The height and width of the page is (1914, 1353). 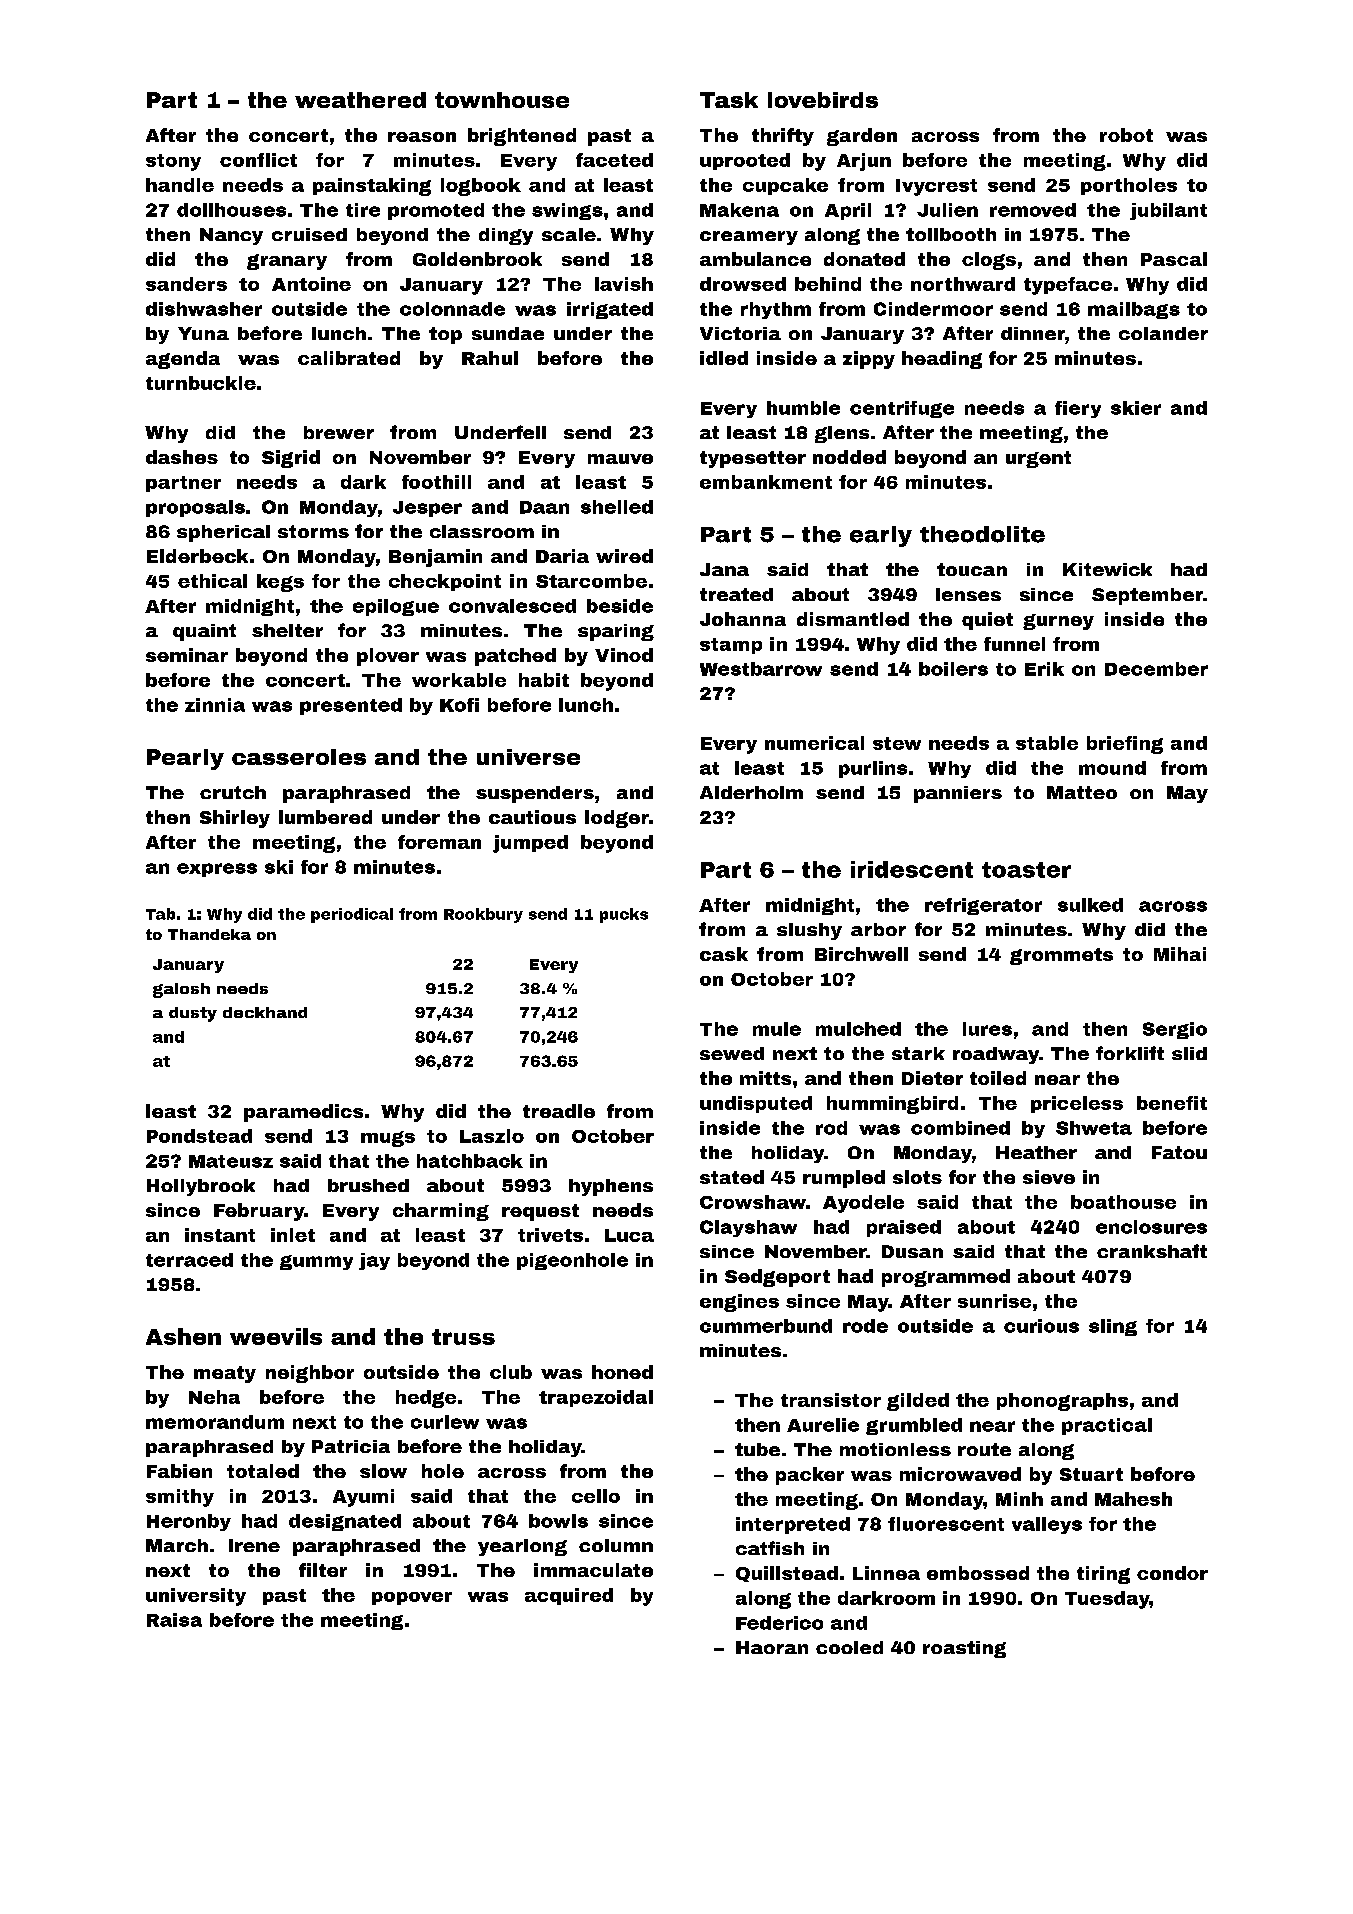 What do you see at coordinates (785, 186) in the page?
I see `cupcake` at bounding box center [785, 186].
